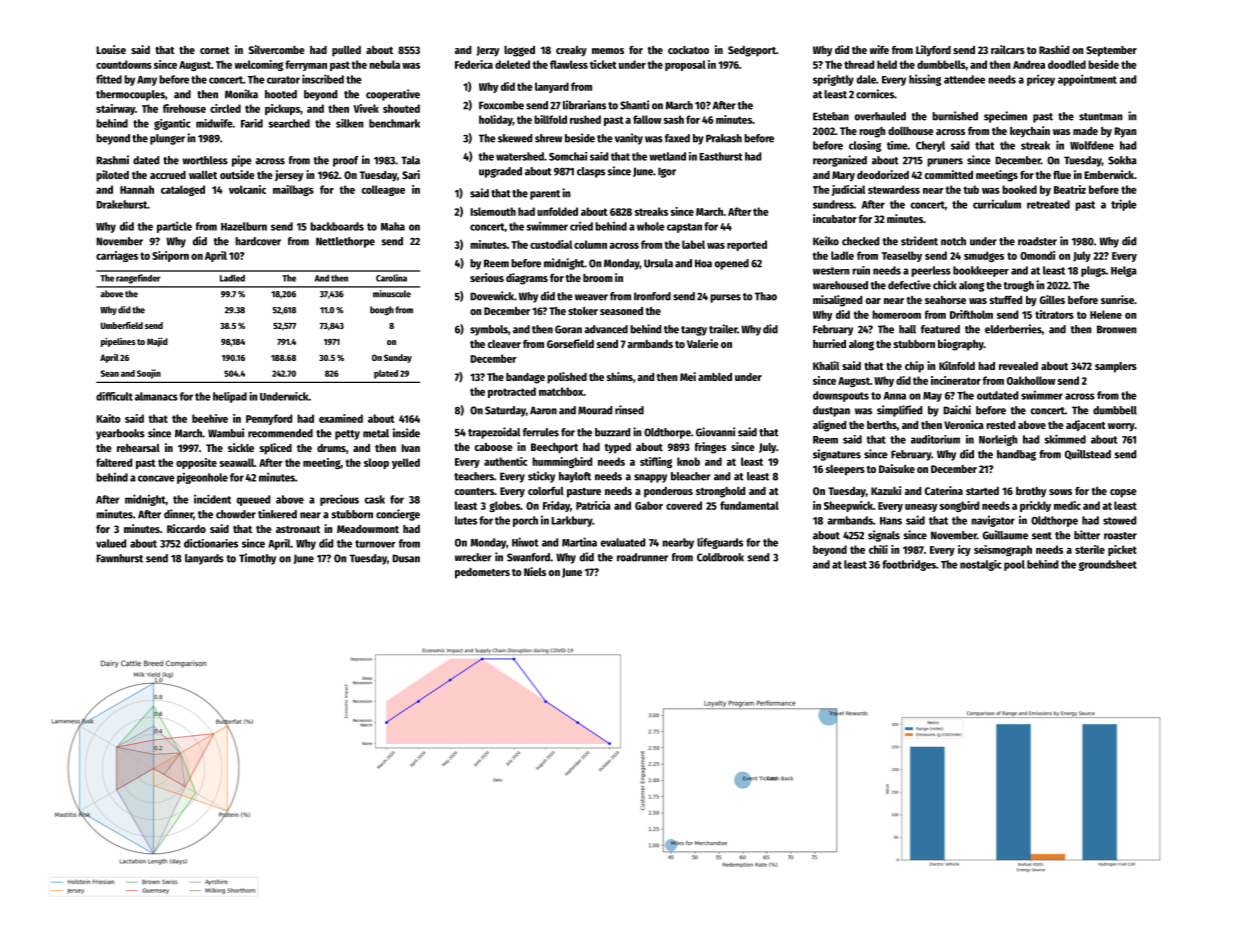  What do you see at coordinates (500, 172) in the screenshot?
I see `upgraded` at bounding box center [500, 172].
